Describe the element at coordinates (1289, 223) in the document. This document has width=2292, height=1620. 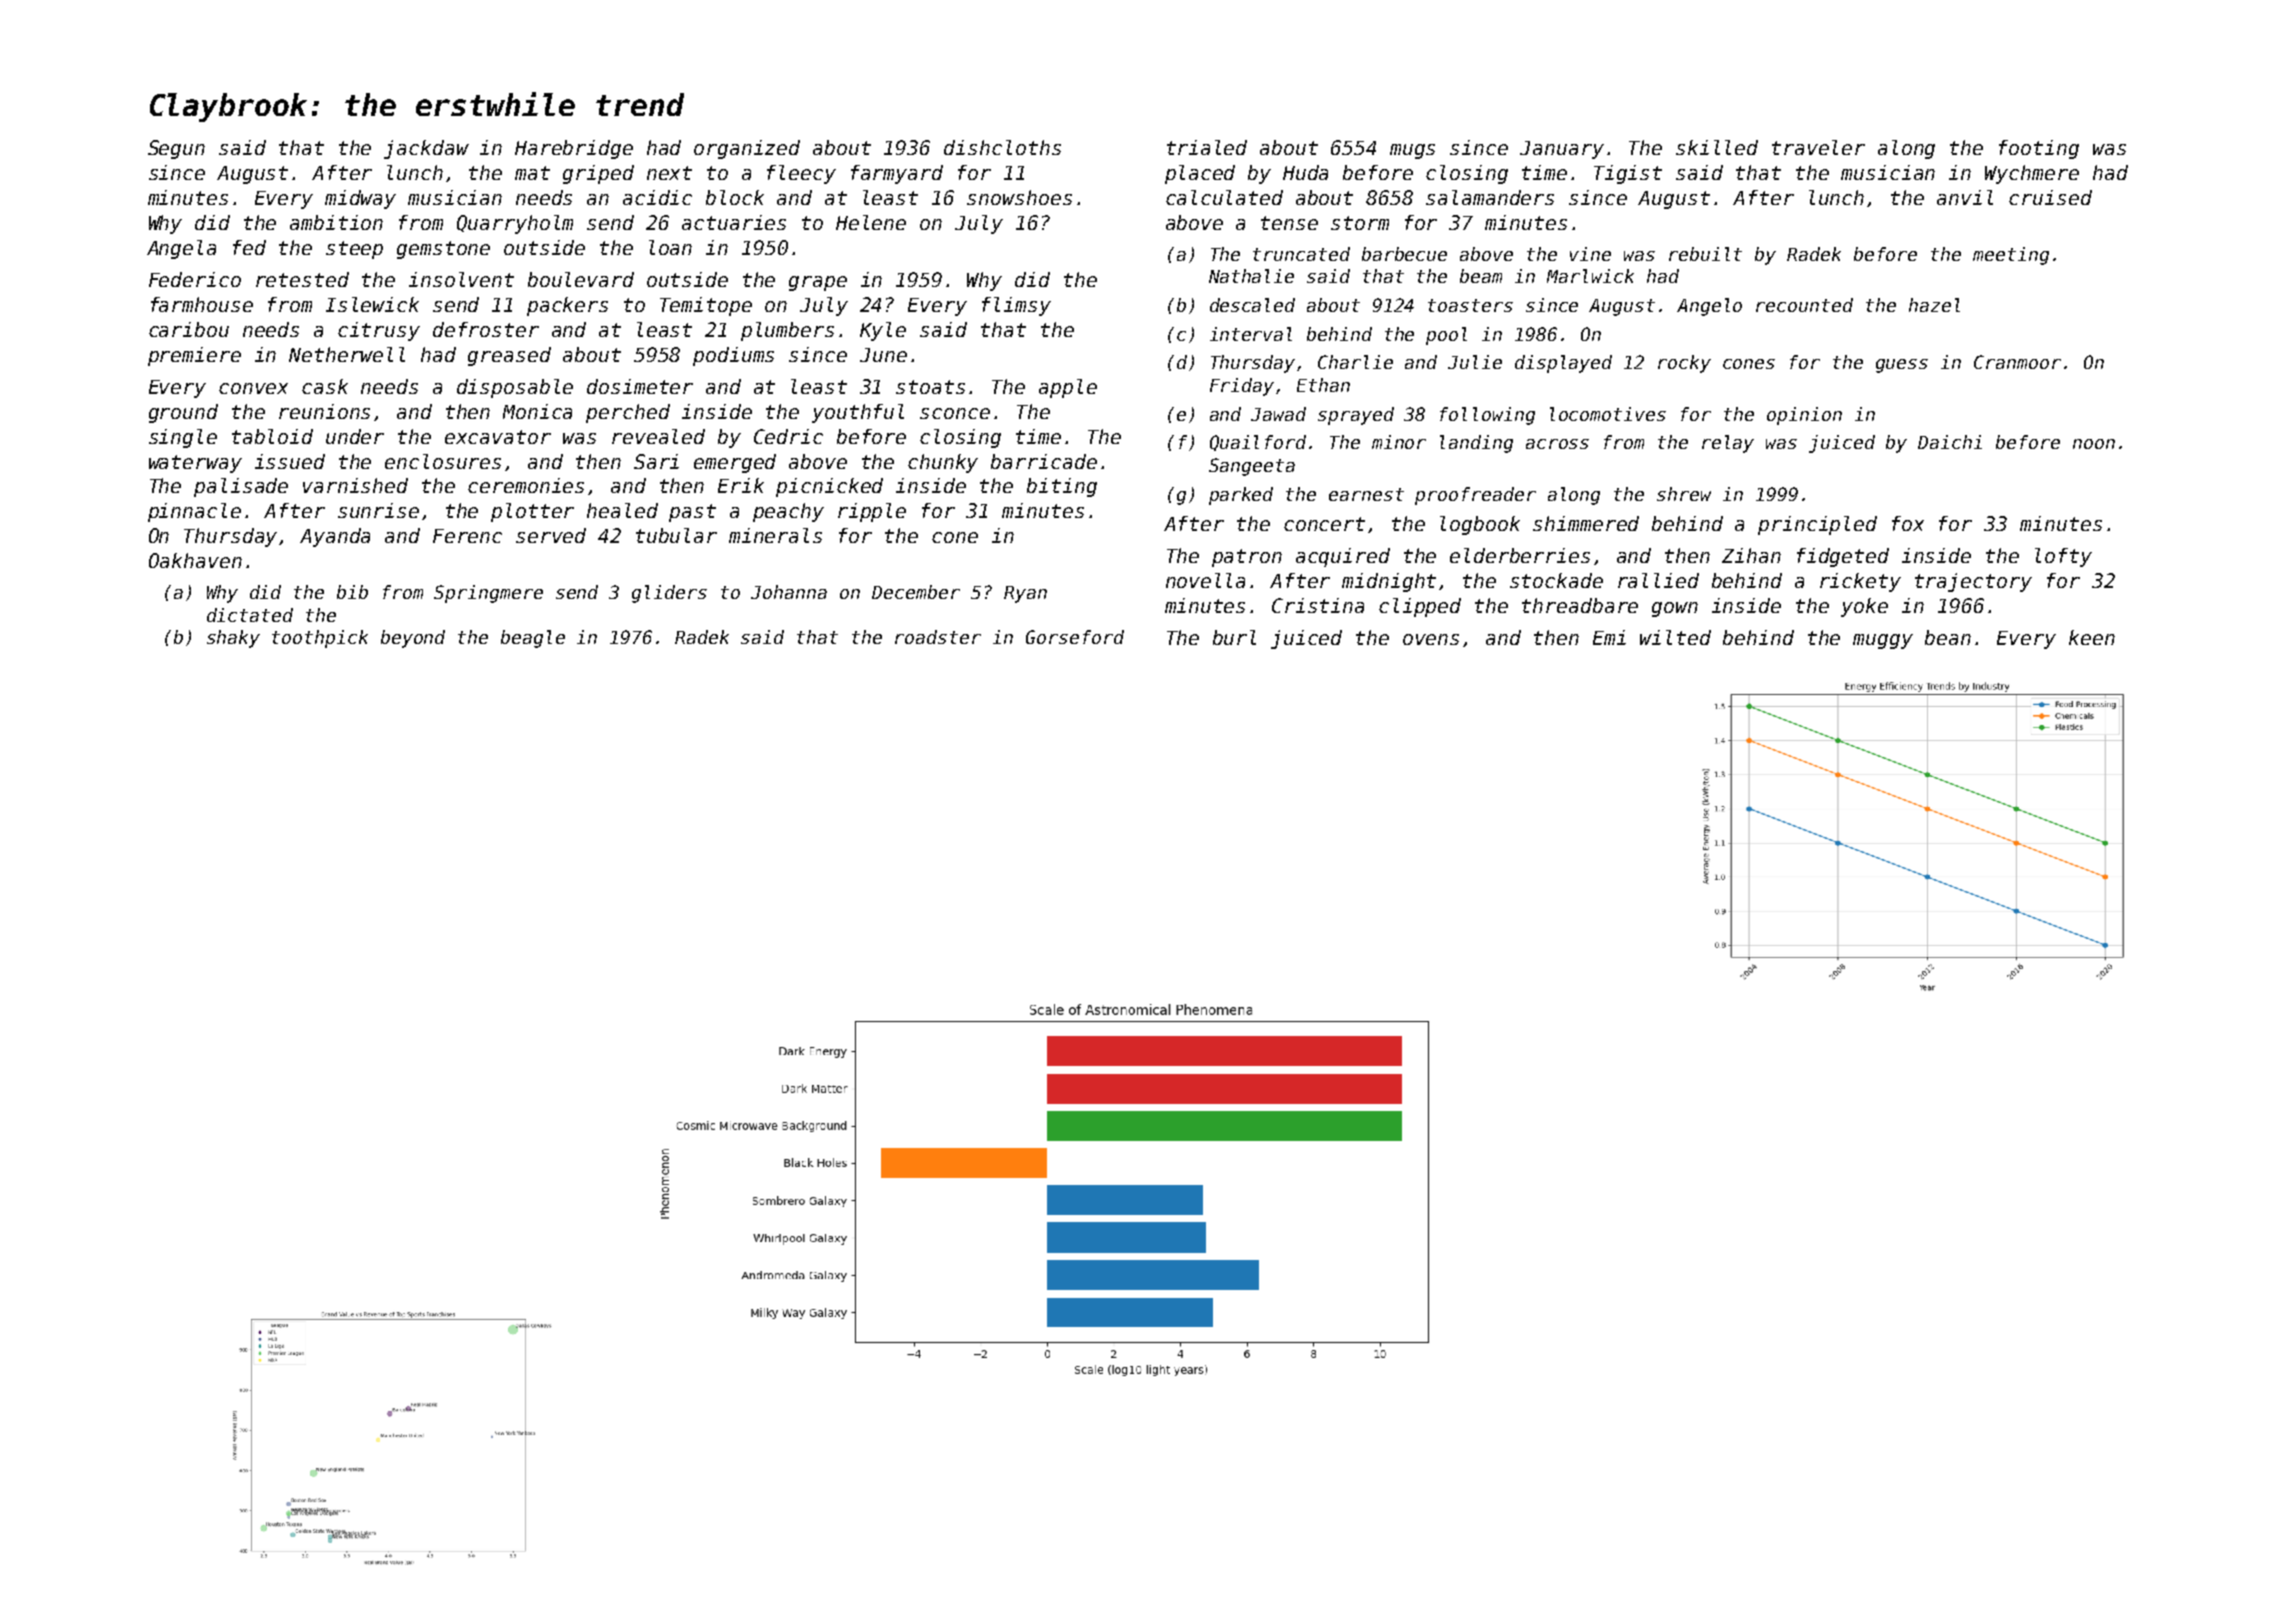
I see `tense` at that location.
